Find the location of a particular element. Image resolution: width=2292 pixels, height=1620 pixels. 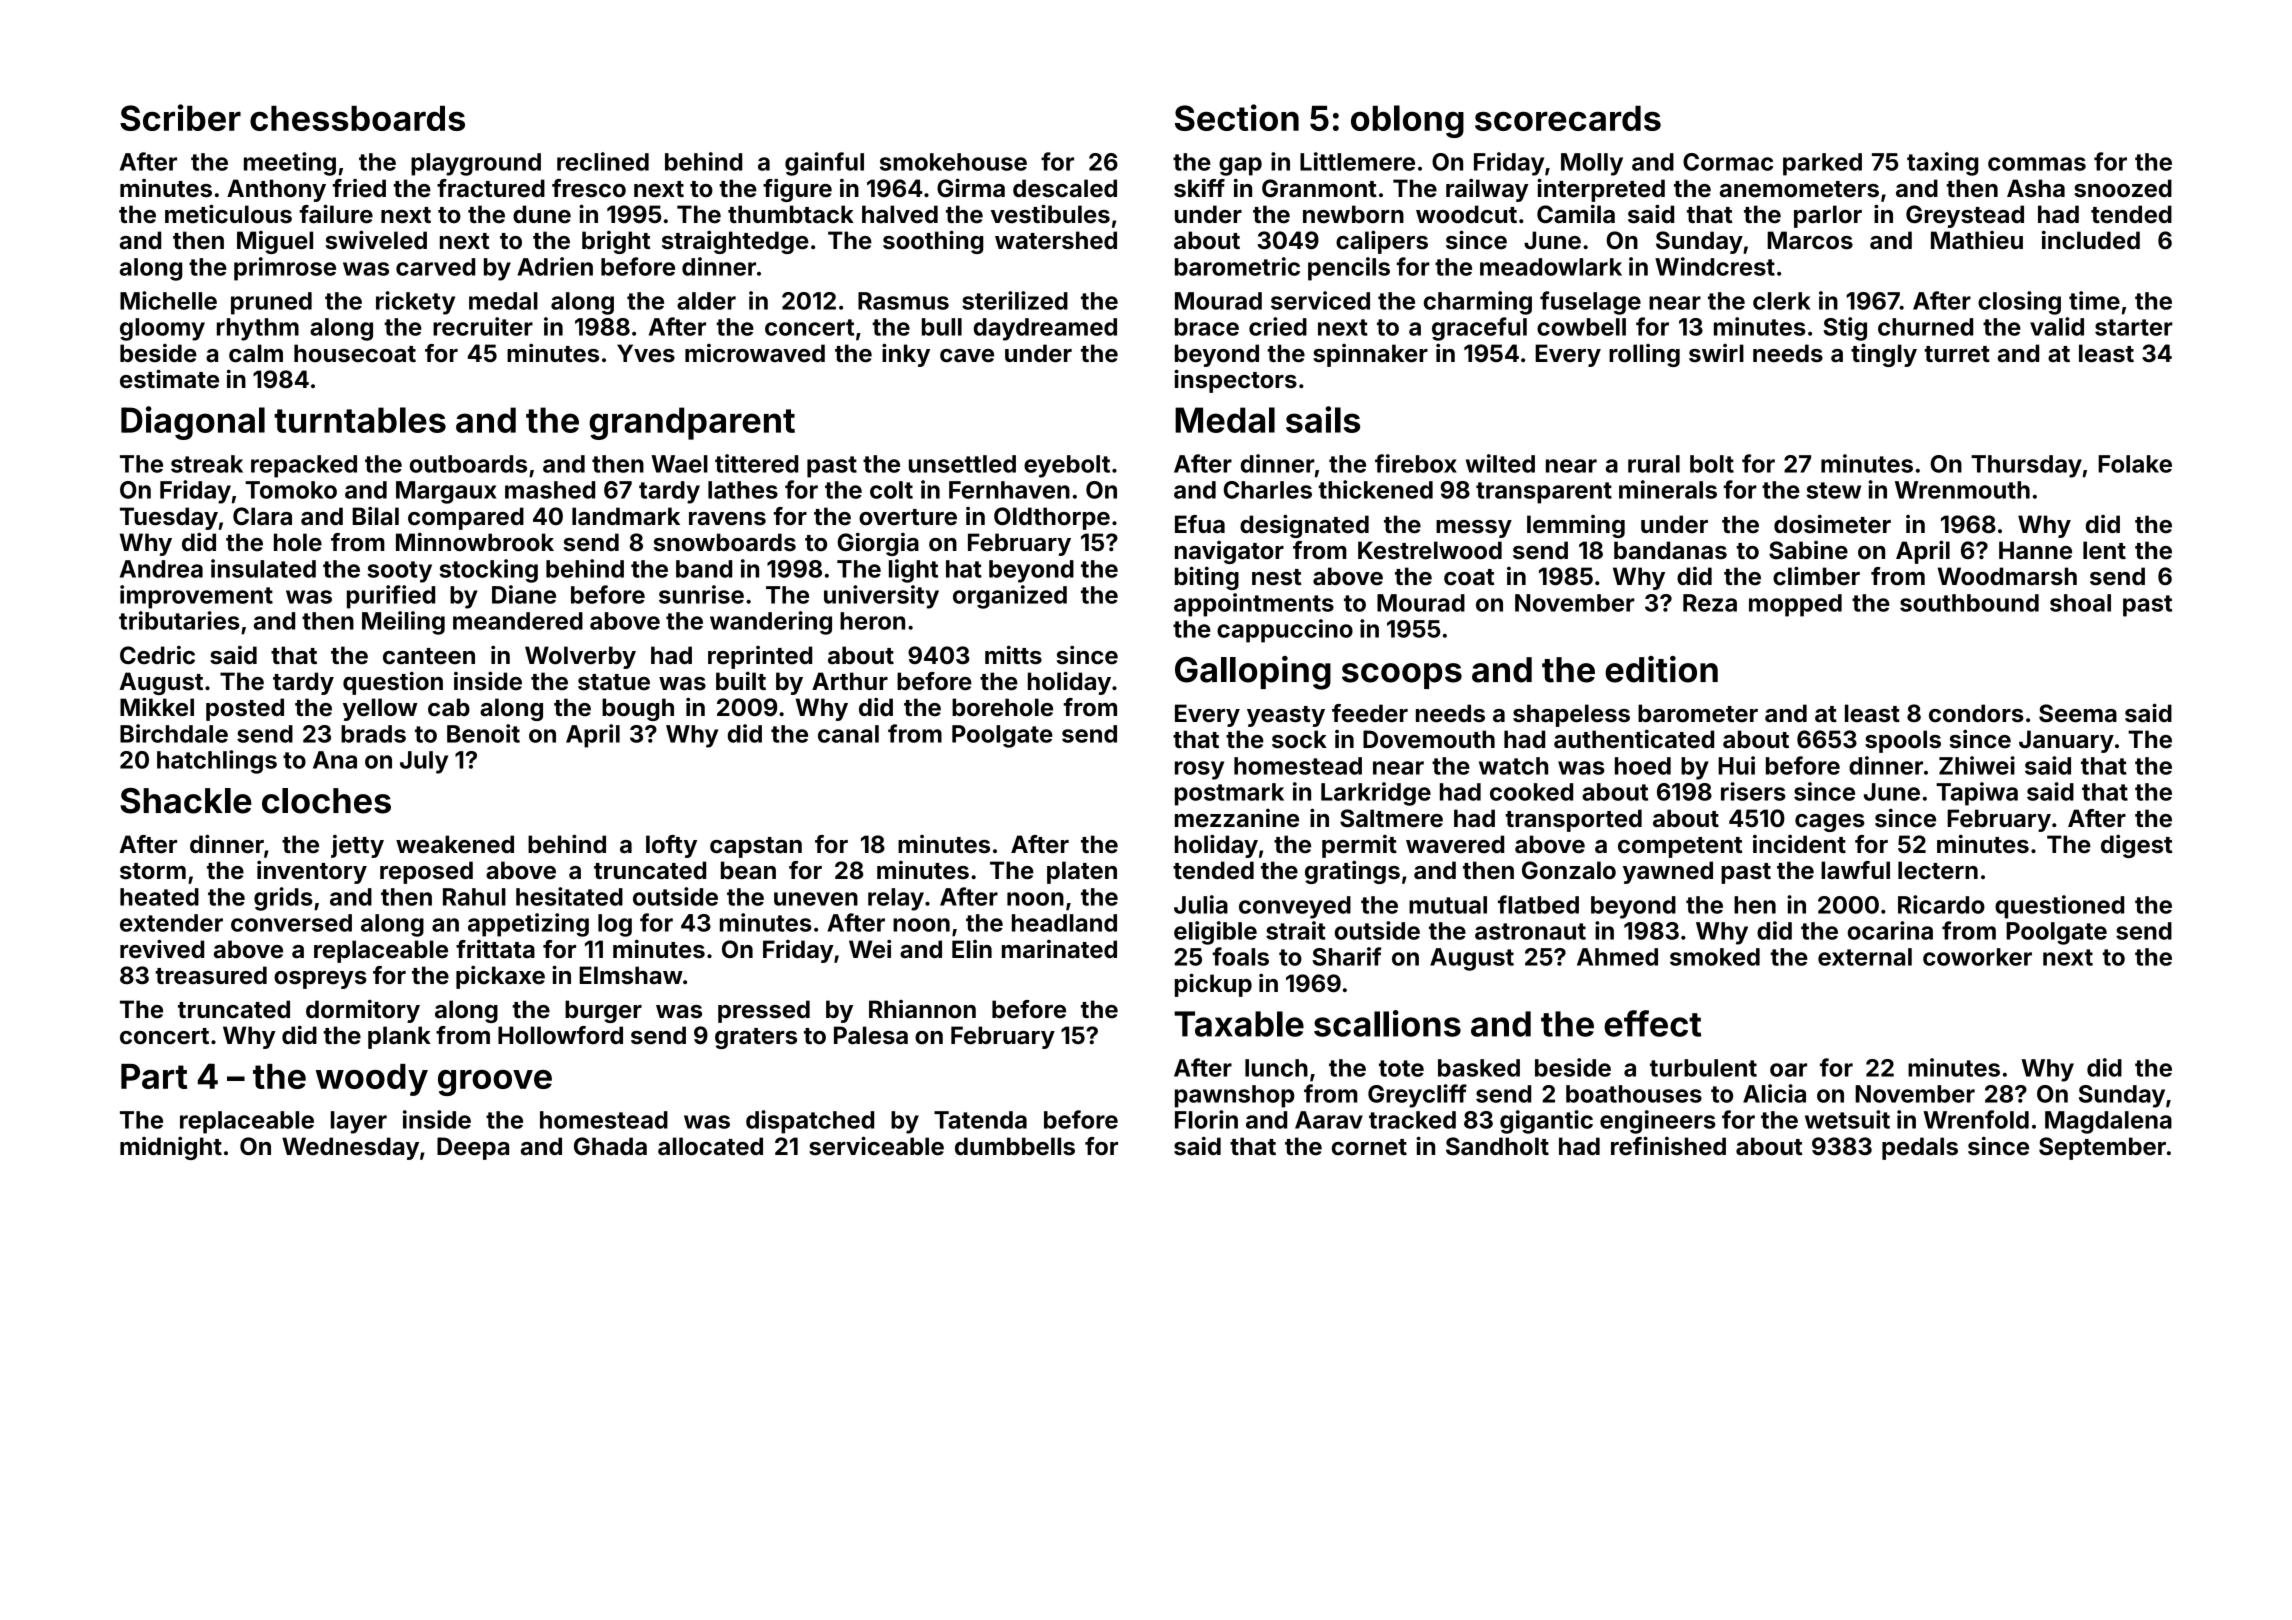

scorecards is located at coordinates (1568, 118).
